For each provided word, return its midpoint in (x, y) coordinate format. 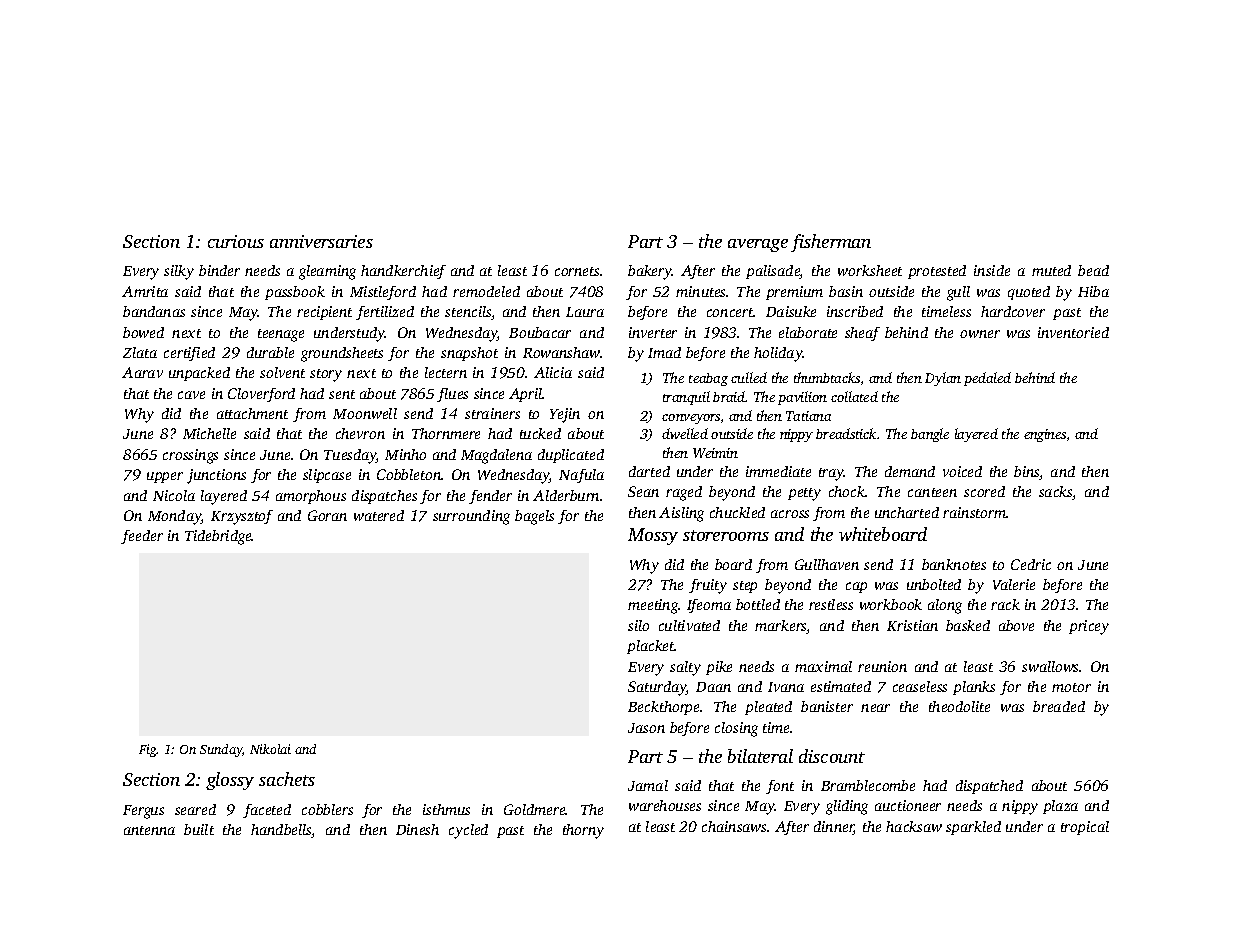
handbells (281, 831)
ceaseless (920, 686)
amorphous (311, 497)
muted (1051, 270)
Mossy (653, 536)
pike (719, 668)
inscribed (855, 311)
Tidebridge (218, 537)
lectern (446, 372)
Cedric (1031, 564)
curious (236, 241)
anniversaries (321, 241)
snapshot (469, 354)
